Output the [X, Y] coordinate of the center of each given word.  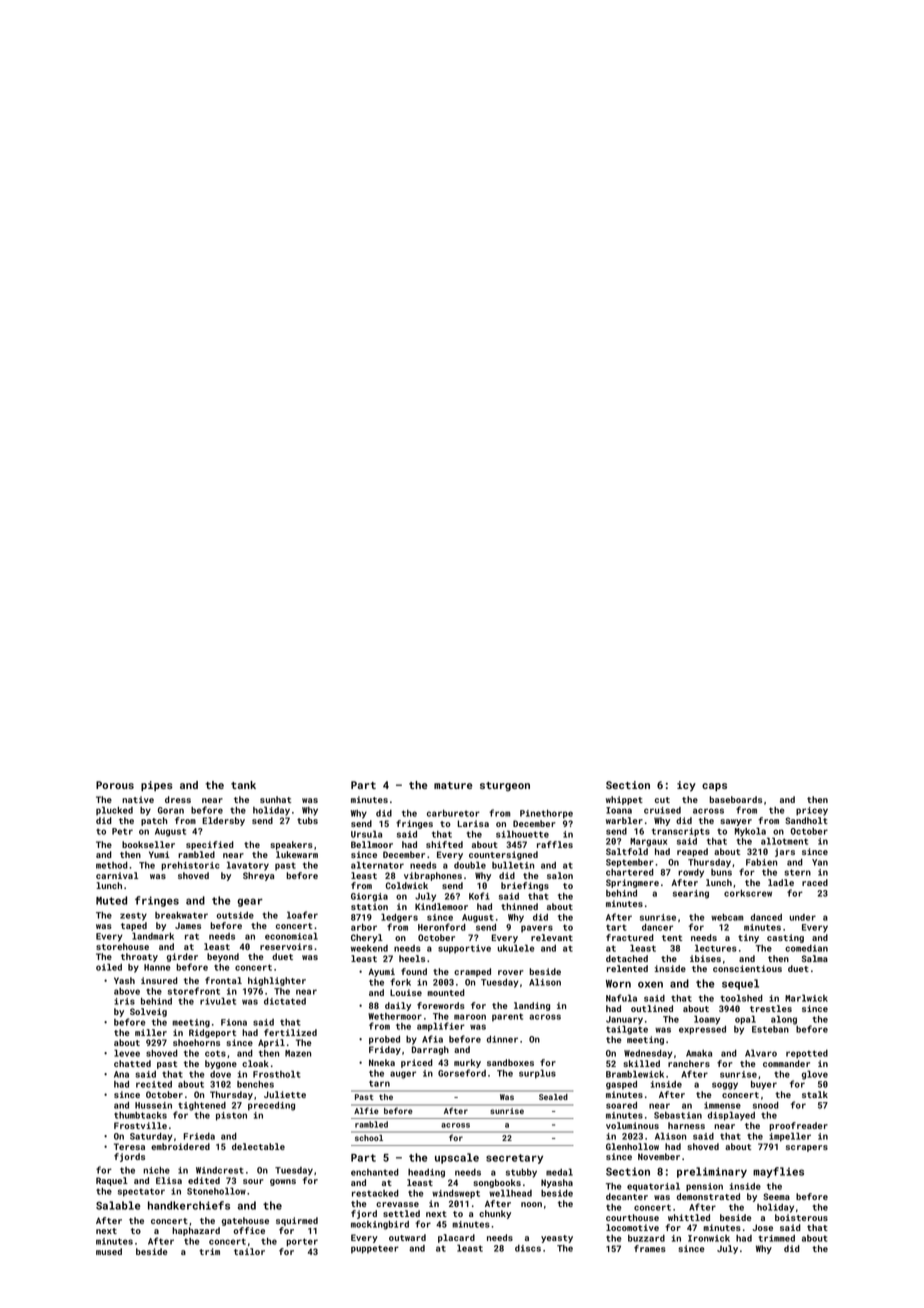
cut [662, 800]
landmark [153, 936]
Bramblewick [635, 1074]
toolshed [741, 998]
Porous [115, 785]
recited [154, 1084]
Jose [762, 1227]
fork [400, 982]
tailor [249, 1251]
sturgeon [505, 787]
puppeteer [375, 1249]
